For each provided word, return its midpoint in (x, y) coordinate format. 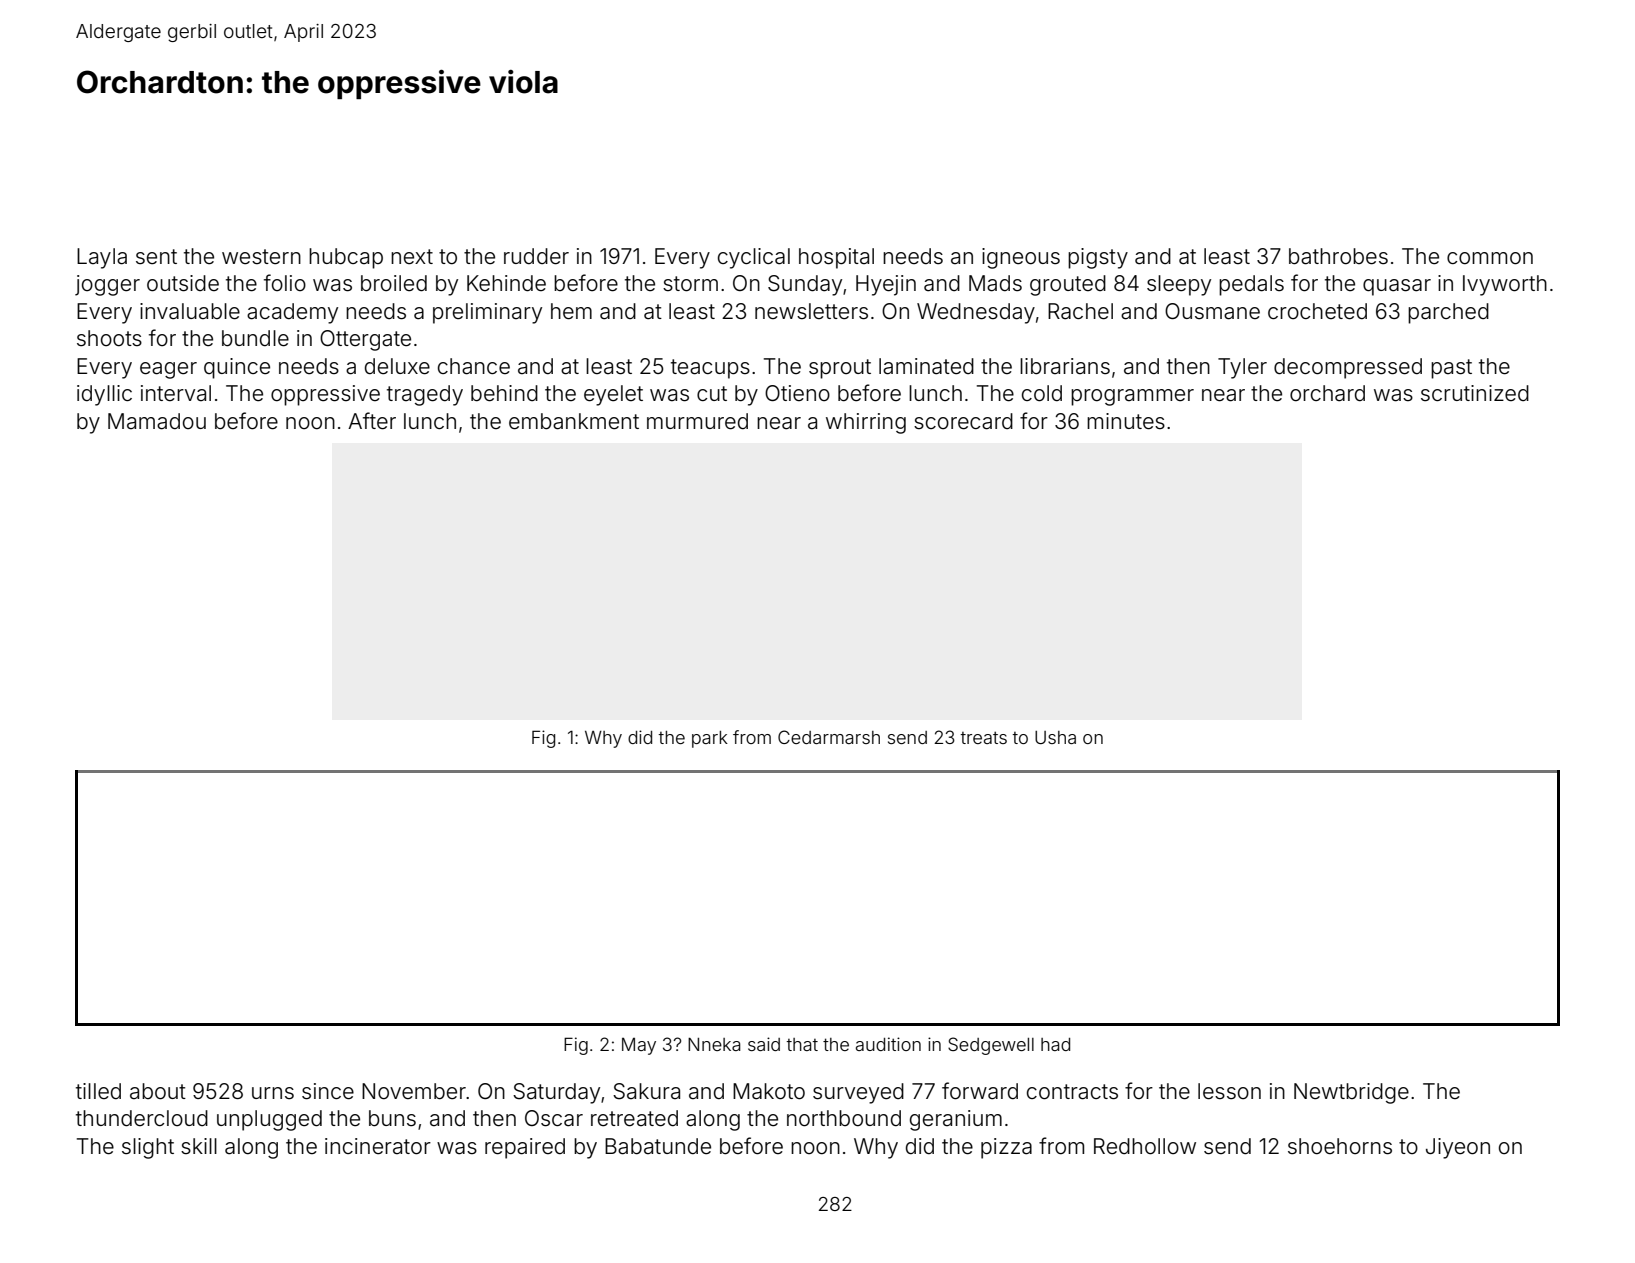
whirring (866, 423)
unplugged (269, 1120)
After (372, 421)
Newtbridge (1351, 1093)
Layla (102, 258)
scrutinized (1475, 393)
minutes (1126, 421)
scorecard (963, 421)
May (639, 1046)
